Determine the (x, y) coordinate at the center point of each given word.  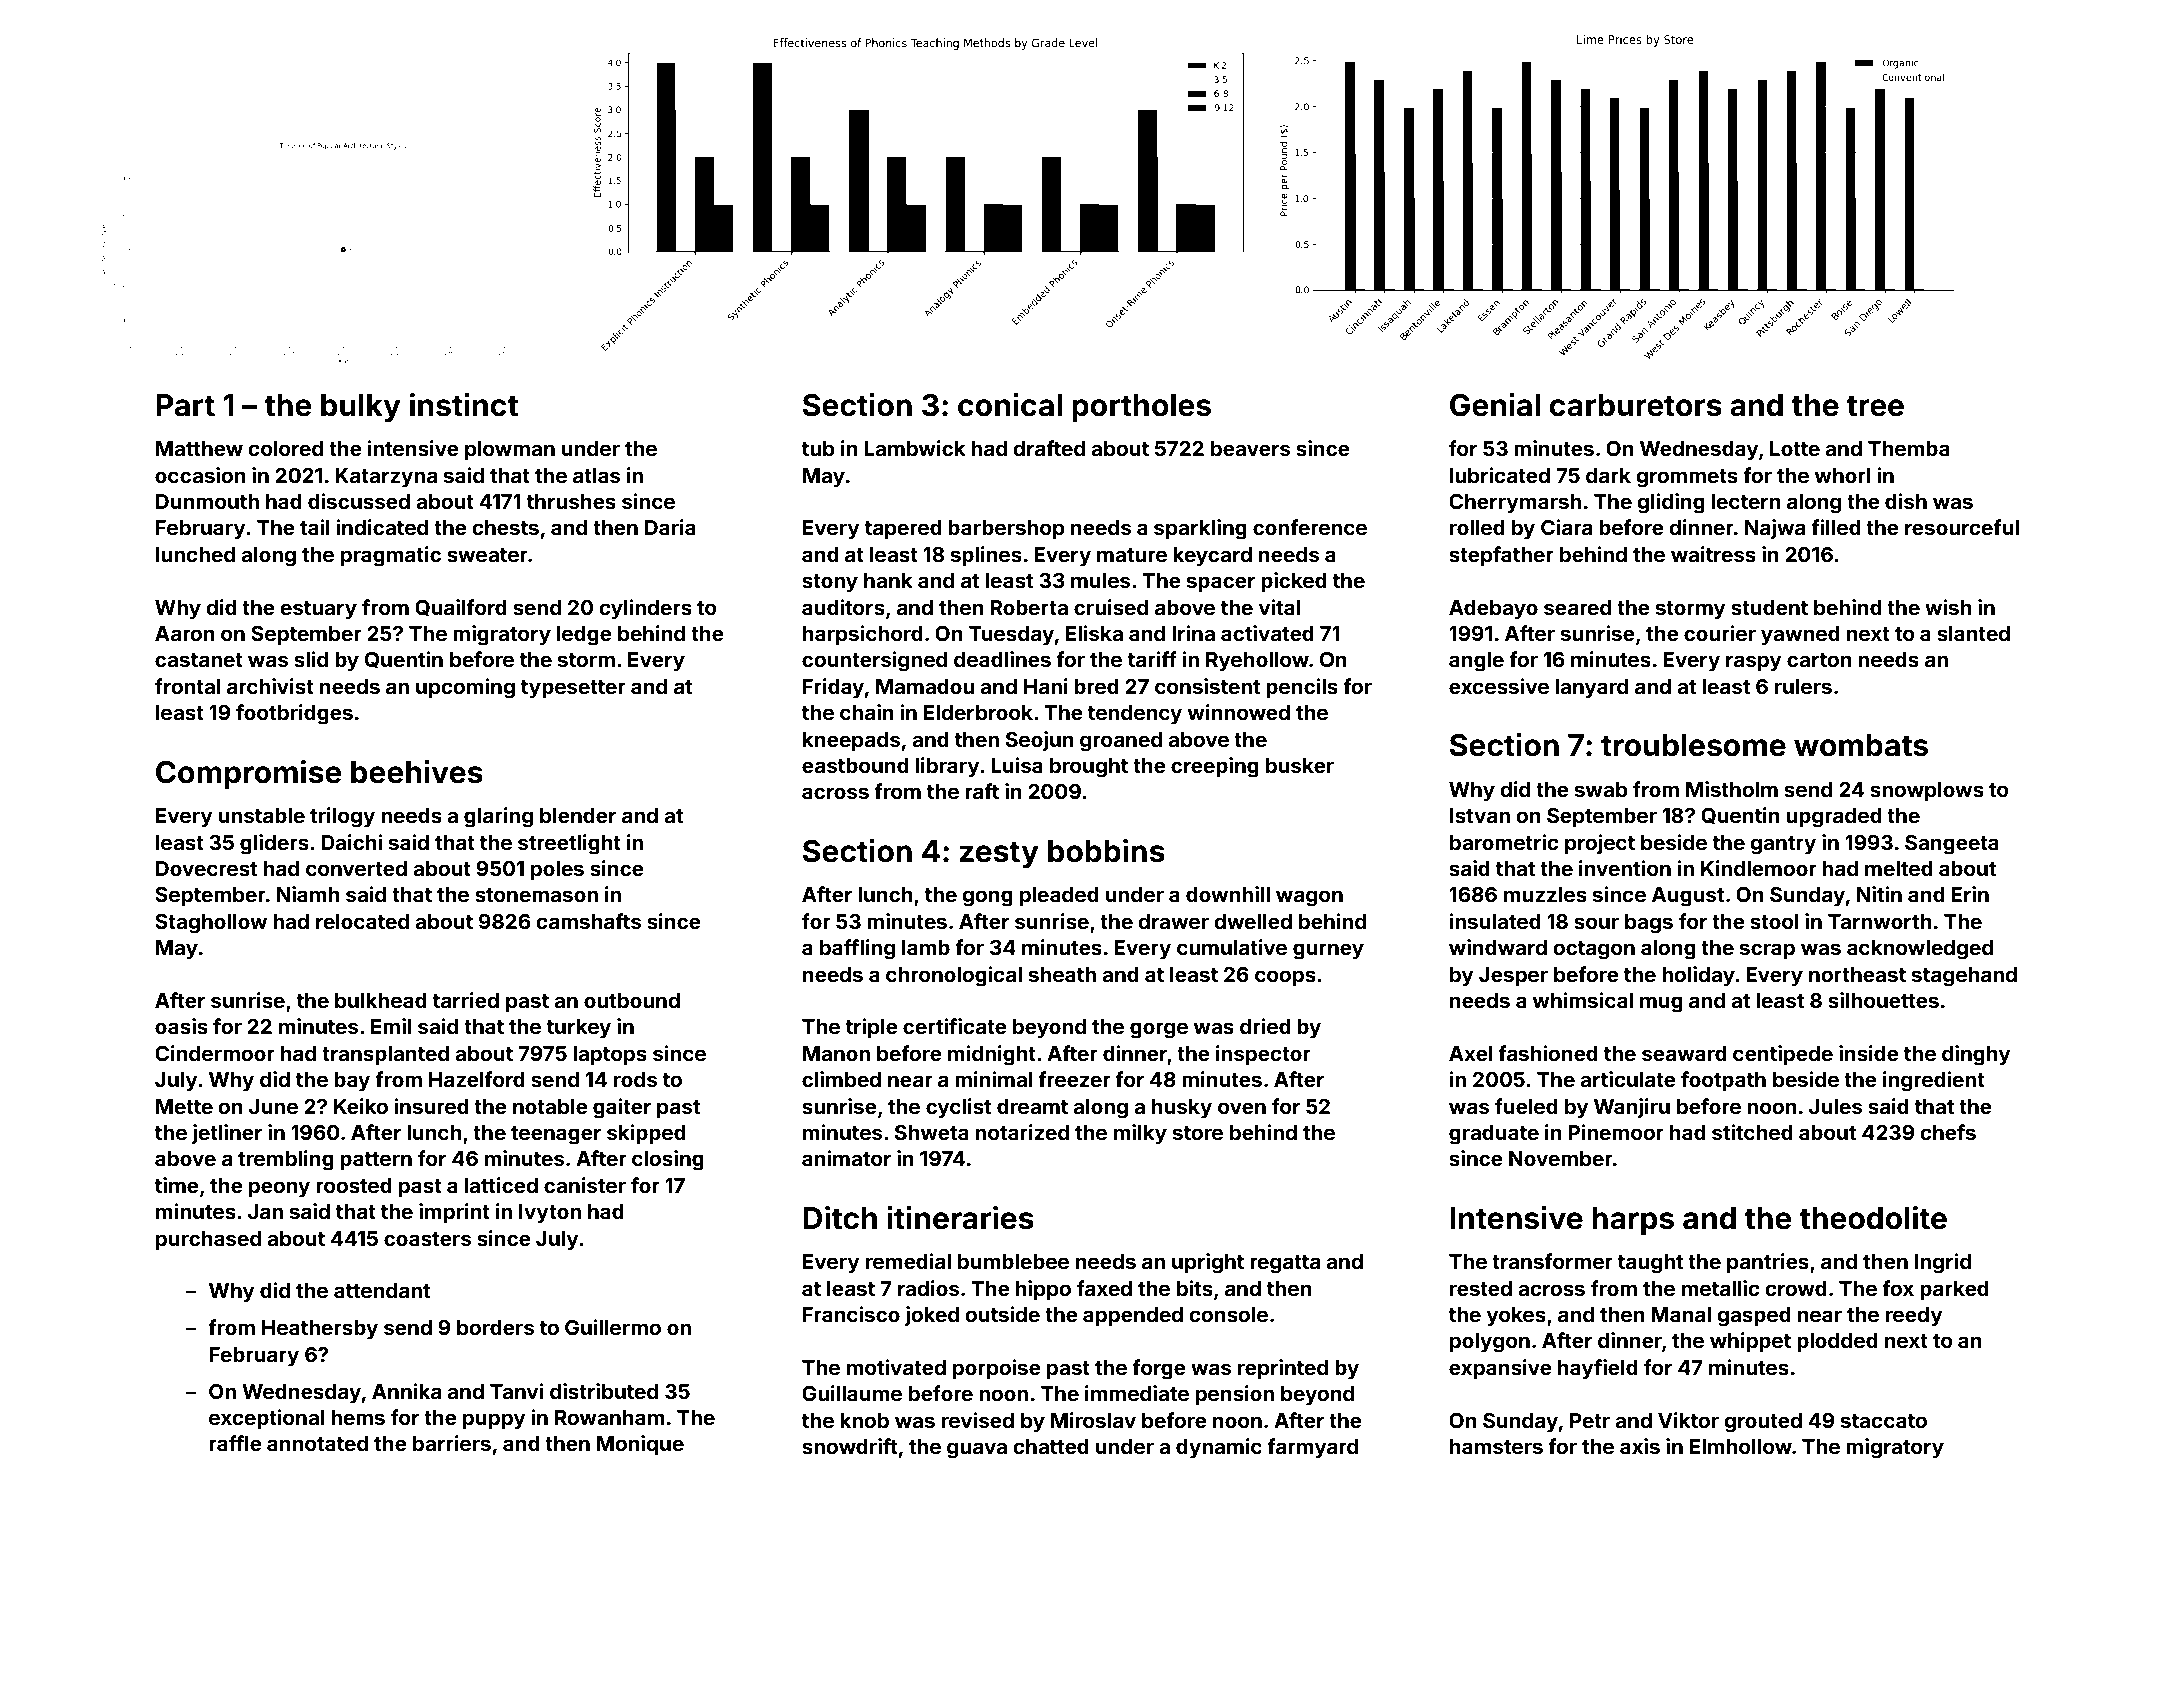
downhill (1228, 894)
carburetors (1636, 405)
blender (578, 815)
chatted (1051, 1446)
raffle (235, 1443)
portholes (1141, 408)
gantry (1783, 845)
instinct (464, 405)
